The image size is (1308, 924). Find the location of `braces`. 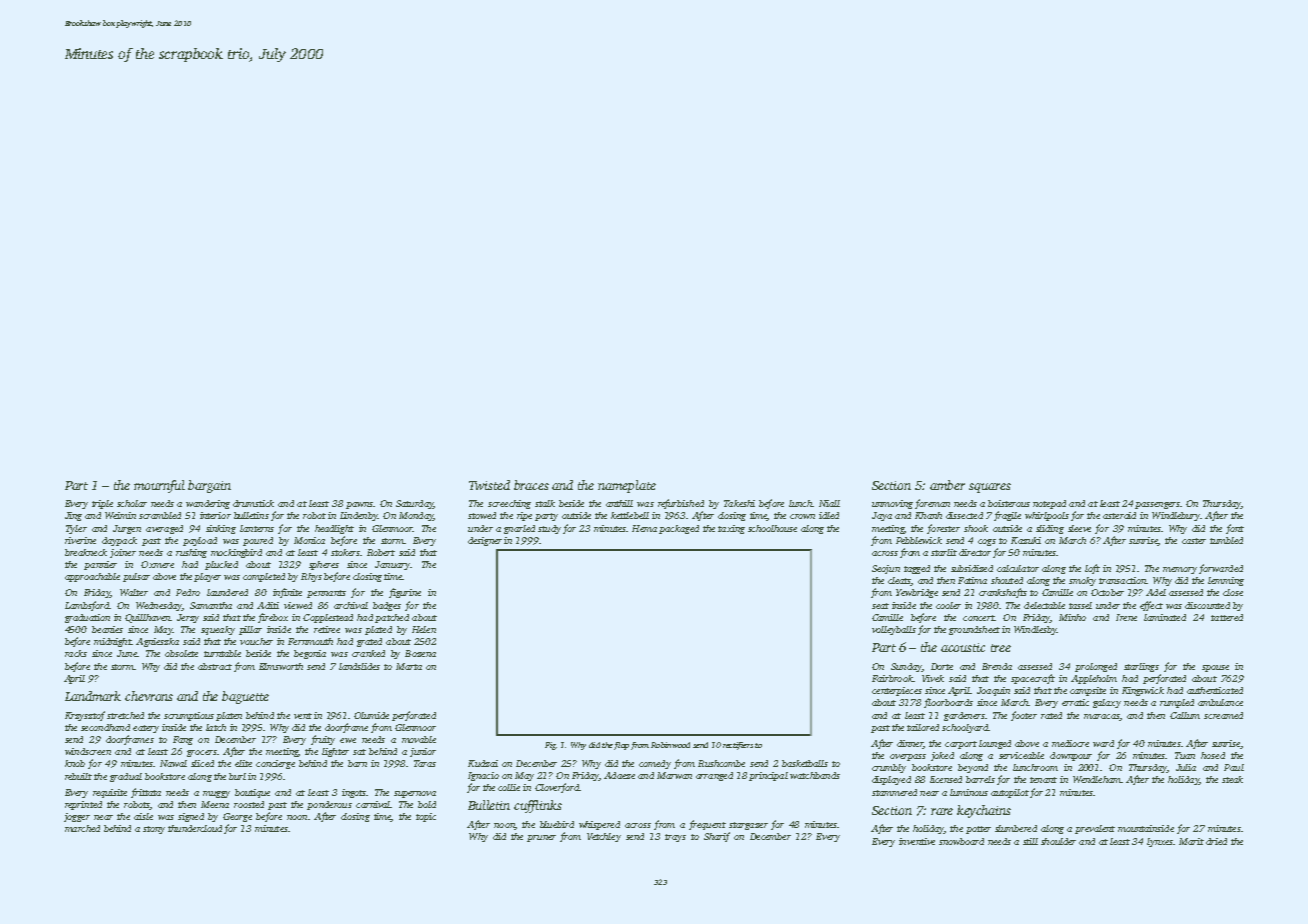

braces is located at coordinates (531, 485).
